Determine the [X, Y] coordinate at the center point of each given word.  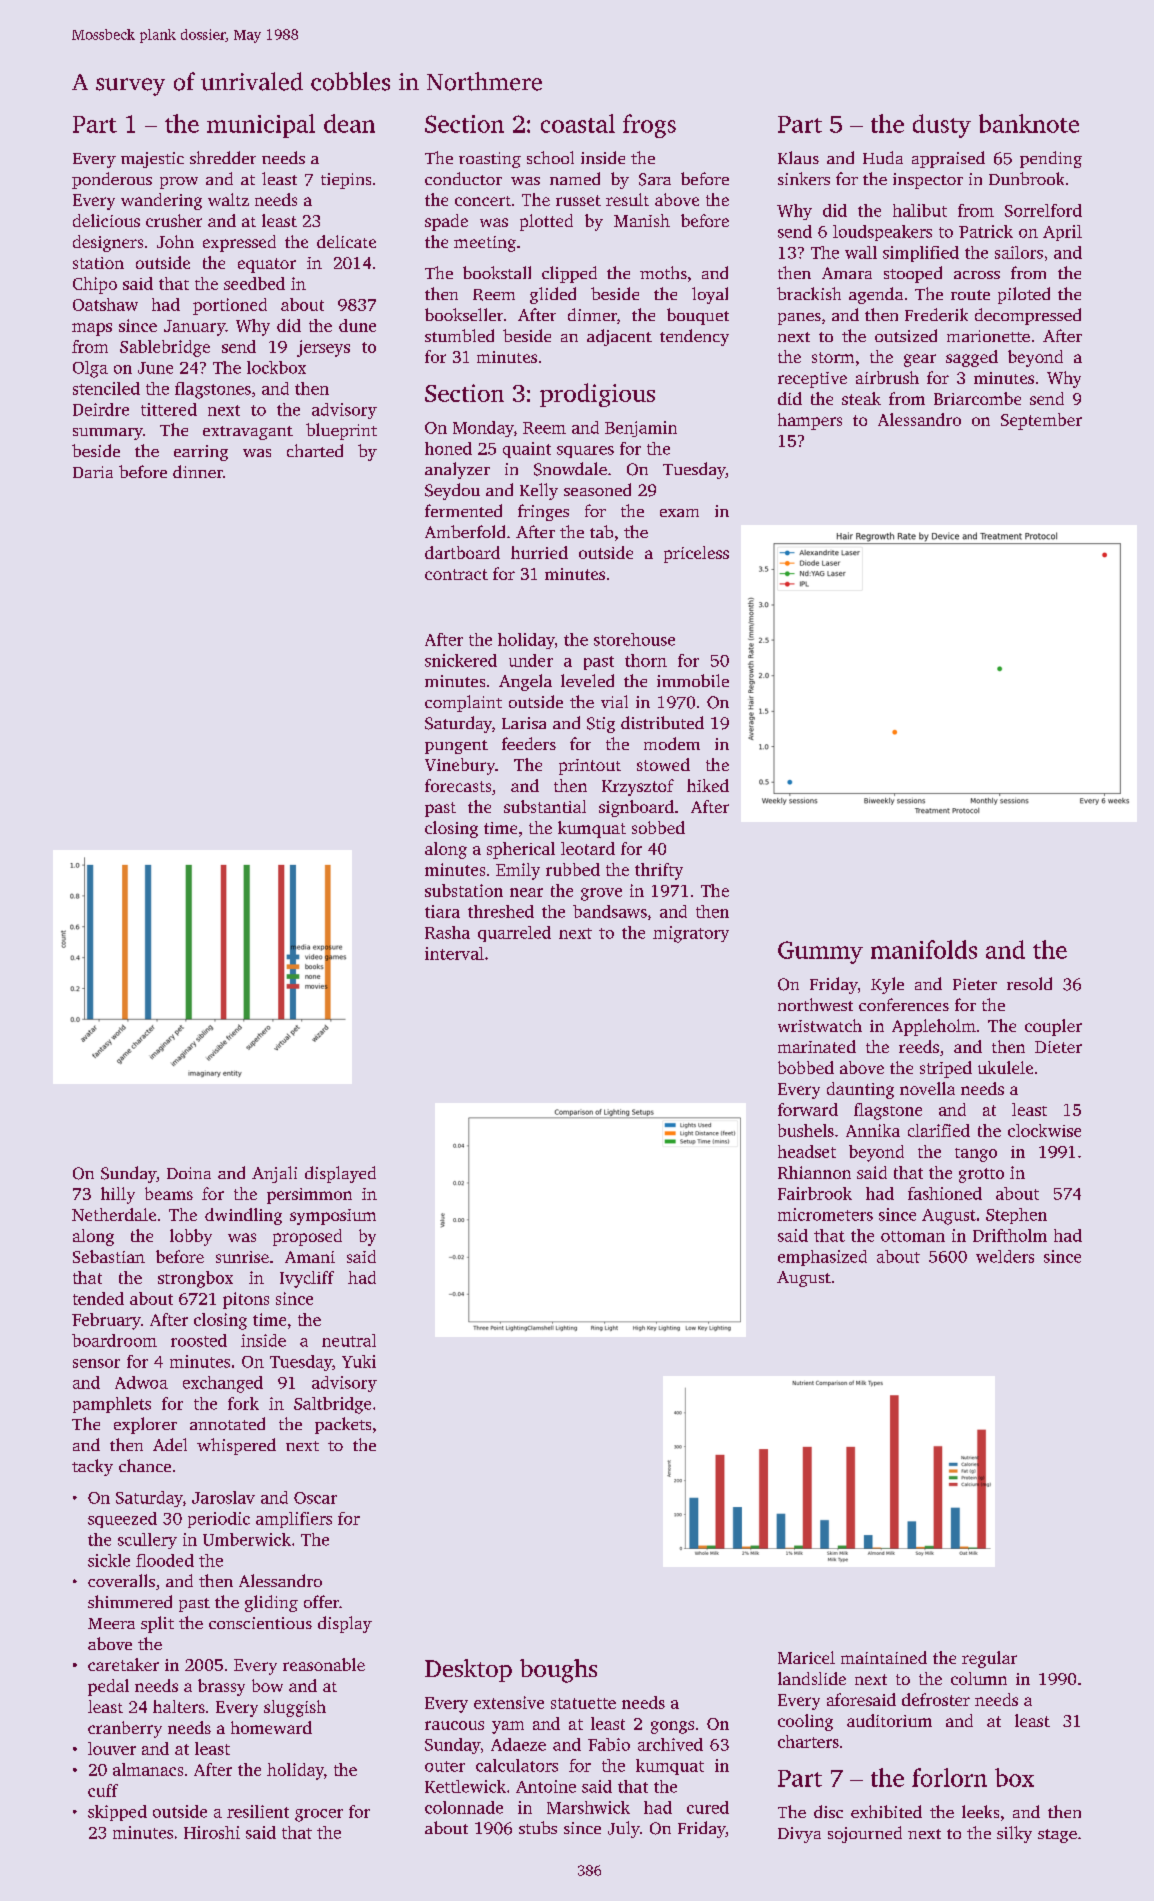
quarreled [514, 934]
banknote [1029, 123]
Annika [873, 1130]
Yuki [359, 1361]
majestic [152, 160]
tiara [442, 911]
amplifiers [294, 1520]
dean [349, 123]
